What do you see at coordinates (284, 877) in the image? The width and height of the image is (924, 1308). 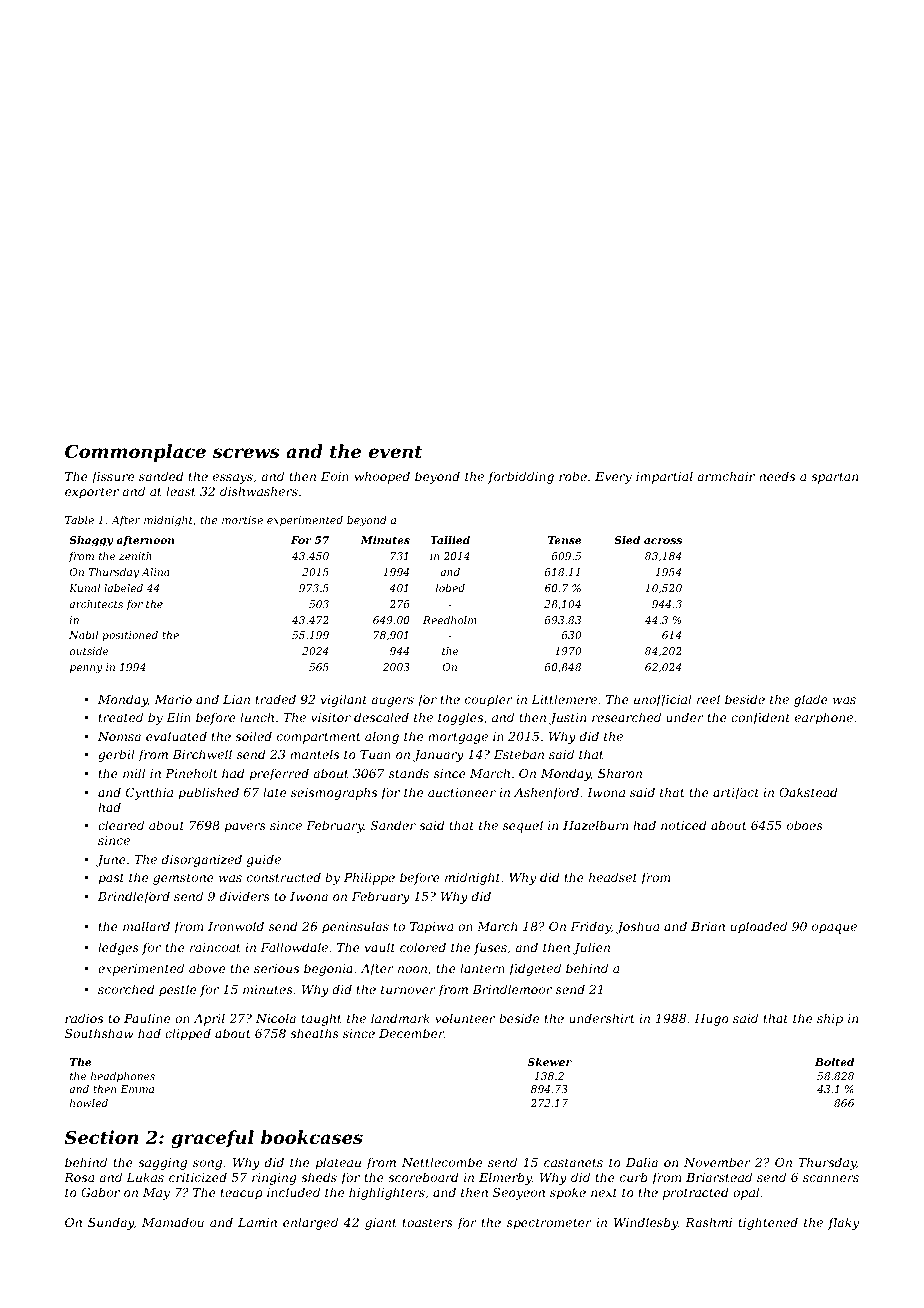 I see `constructed` at bounding box center [284, 877].
